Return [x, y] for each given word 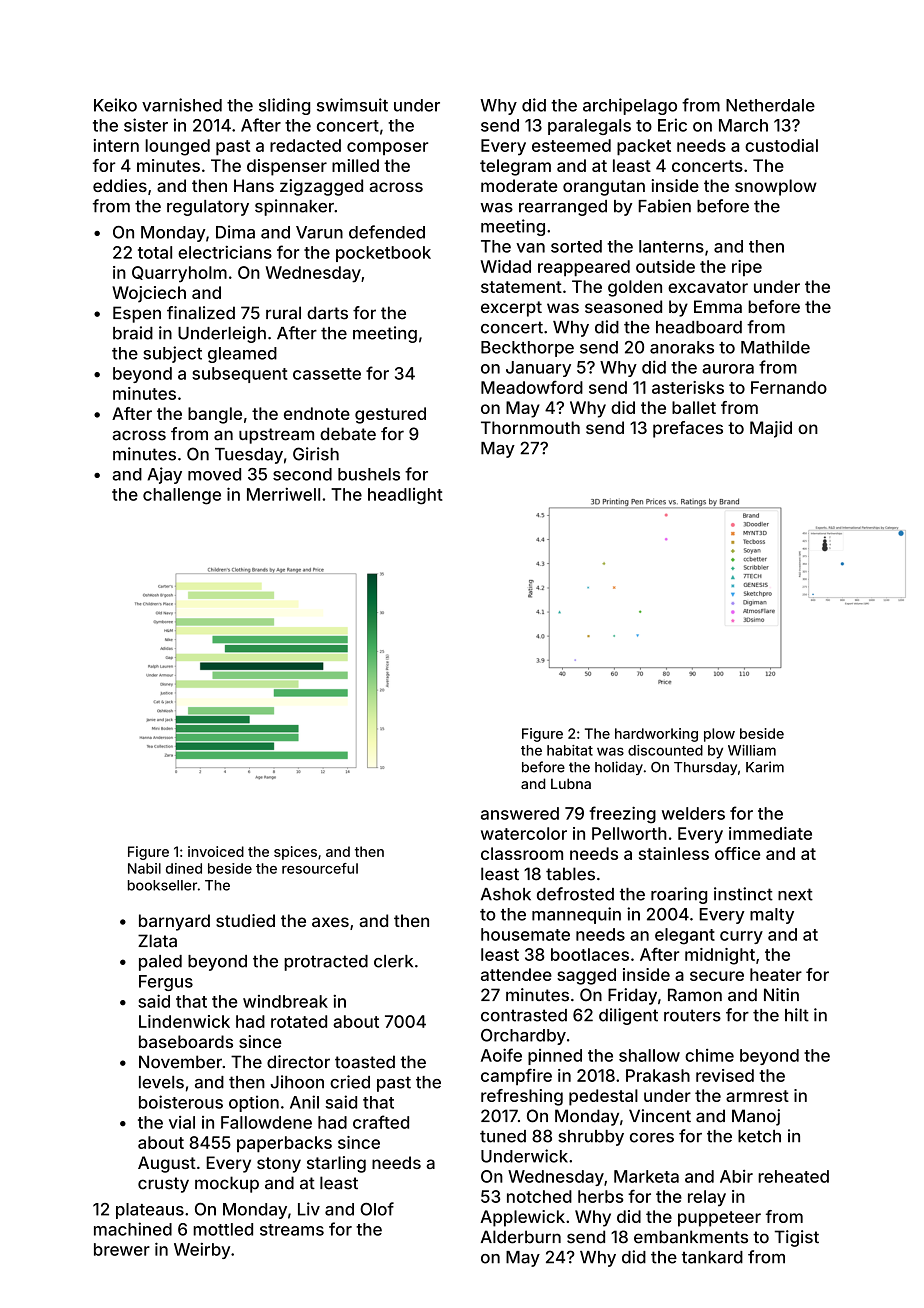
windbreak [285, 1001]
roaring [679, 895]
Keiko [115, 105]
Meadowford [532, 387]
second [302, 474]
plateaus [150, 1211]
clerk [393, 961]
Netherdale [770, 105]
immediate [770, 833]
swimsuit [352, 105]
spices [295, 853]
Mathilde [775, 347]
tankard [712, 1257]
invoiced [216, 851]
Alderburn [521, 1237]
